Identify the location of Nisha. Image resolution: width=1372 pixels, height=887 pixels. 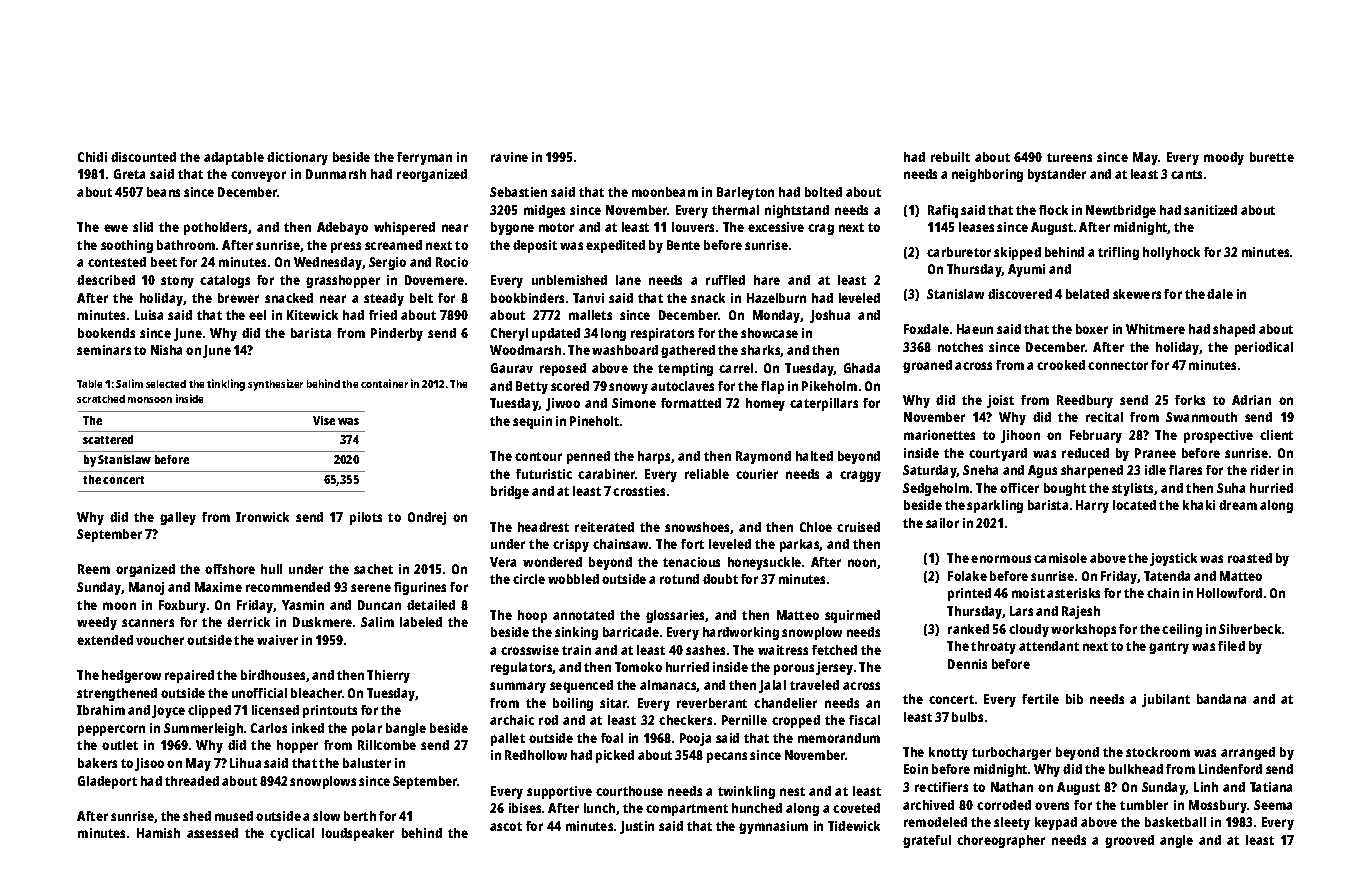
(166, 350).
